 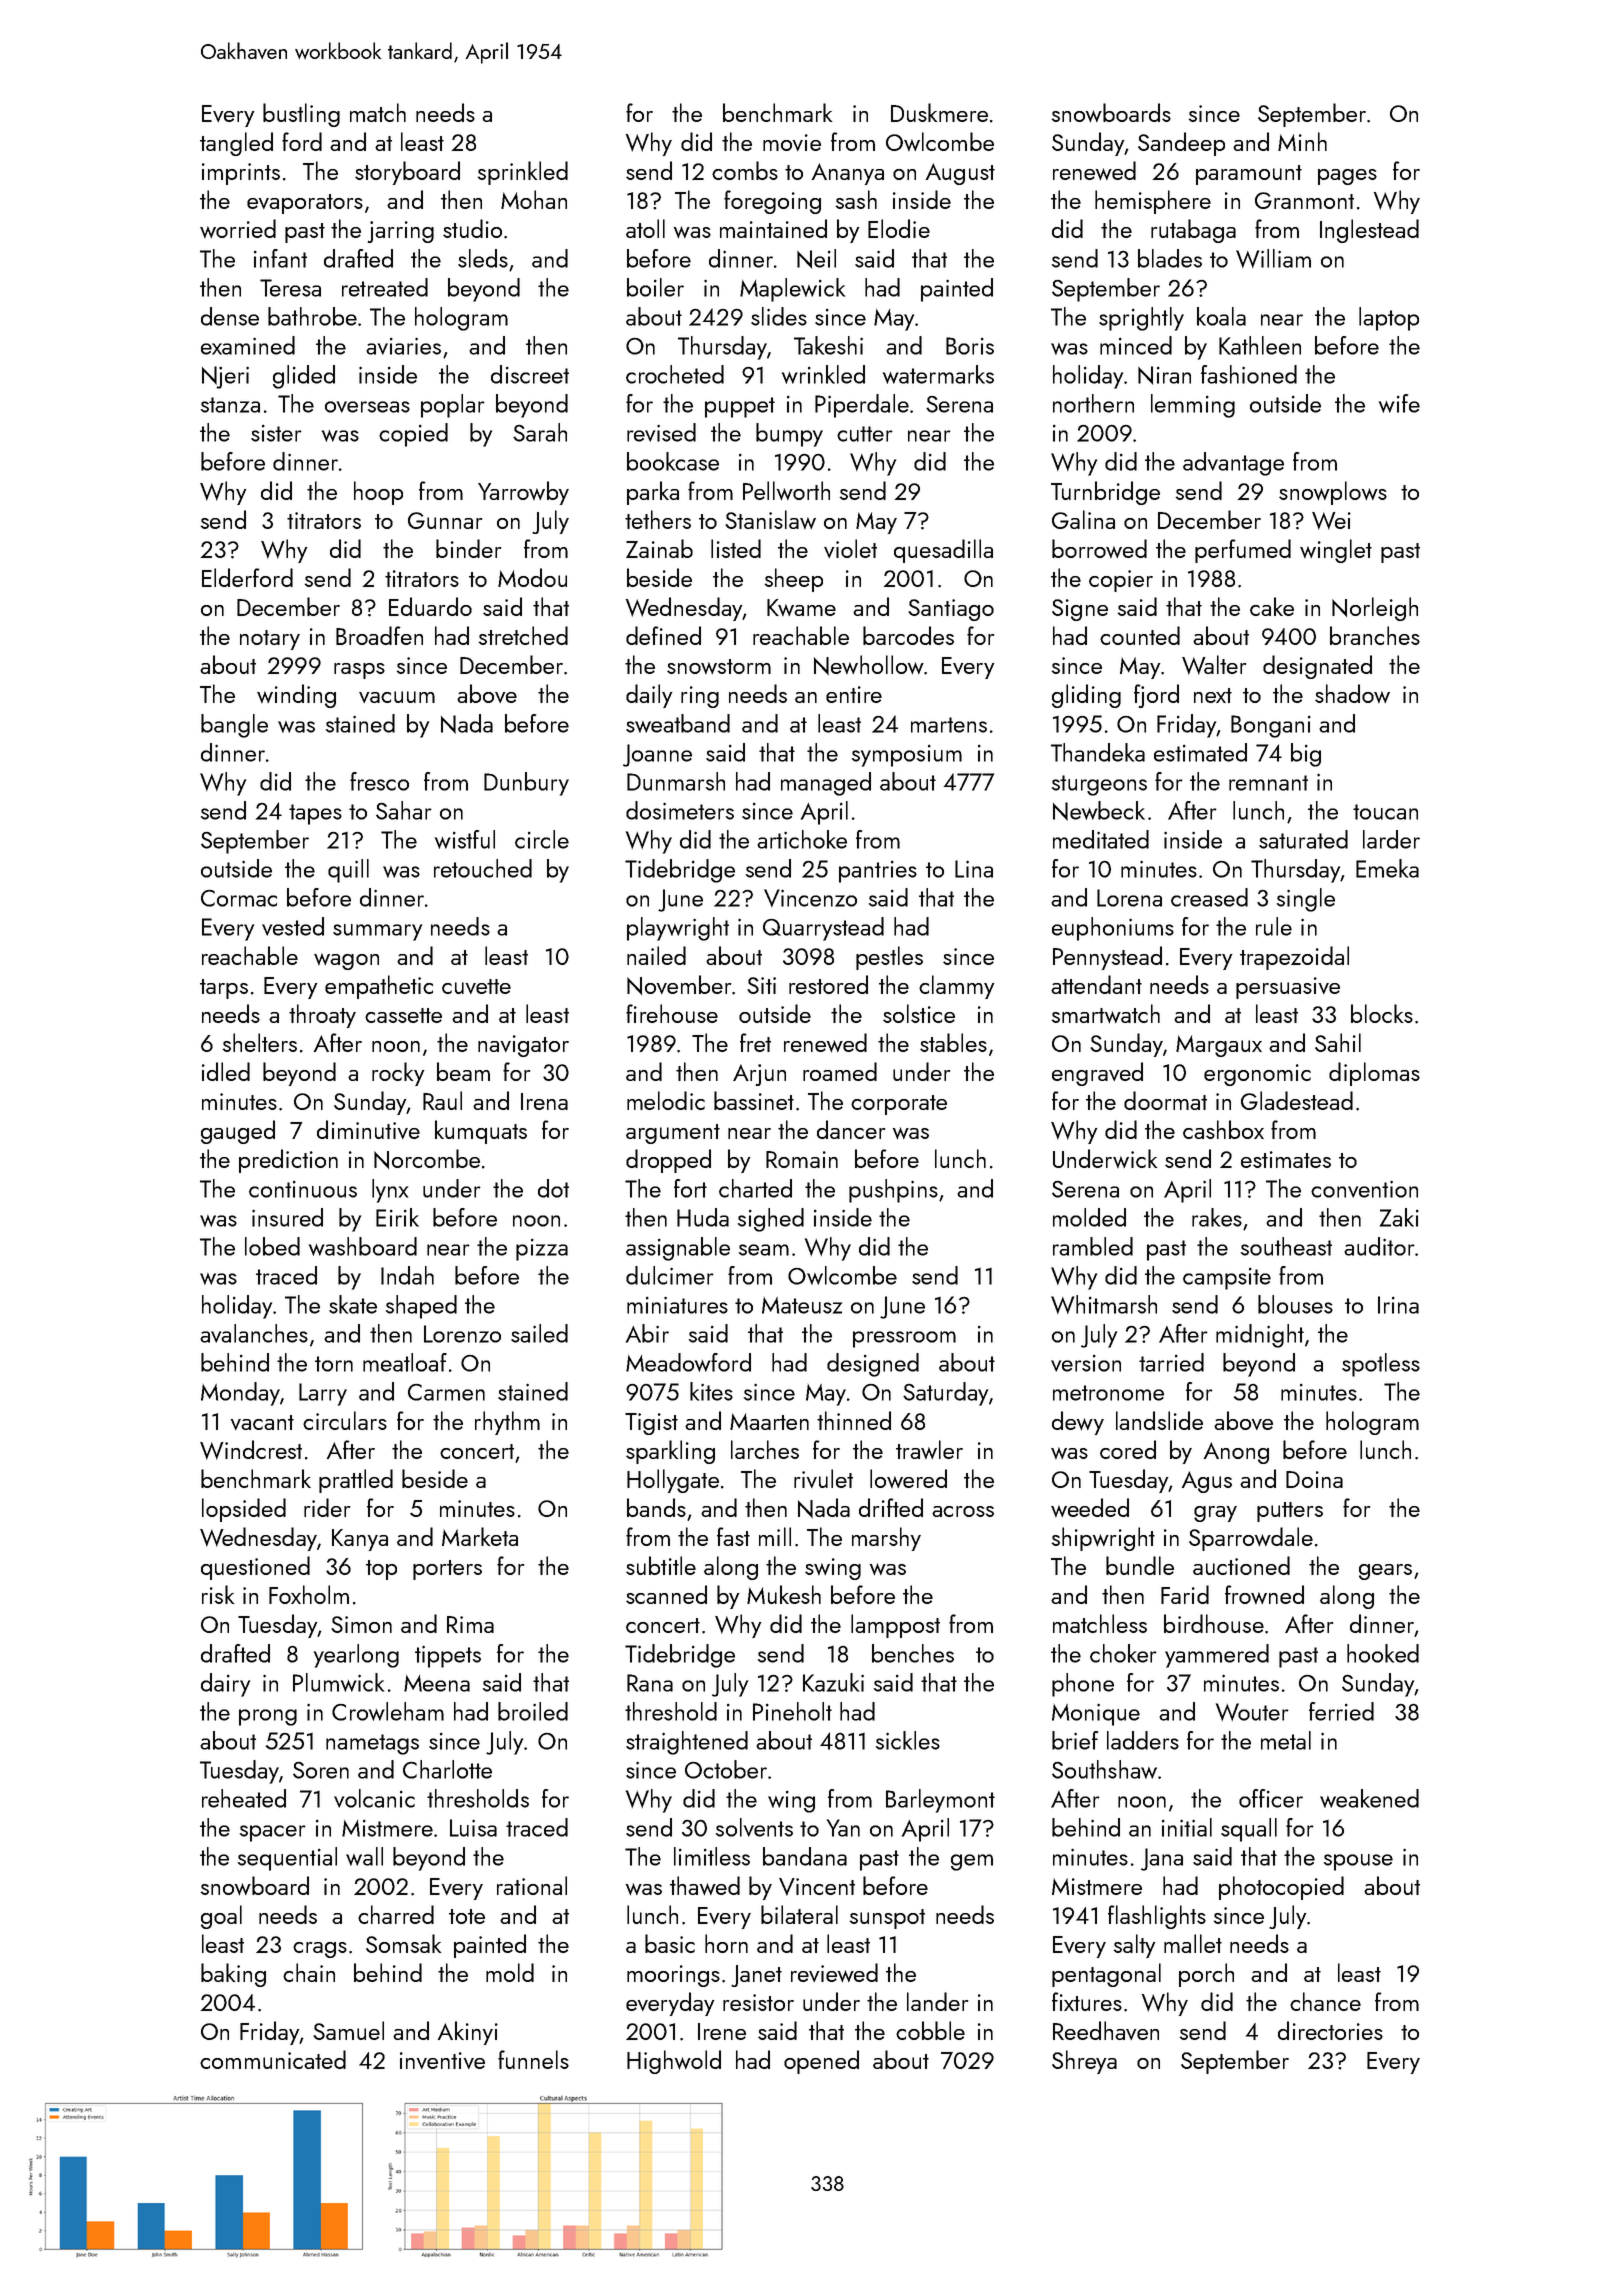 I want to click on boiler, so click(x=655, y=287).
